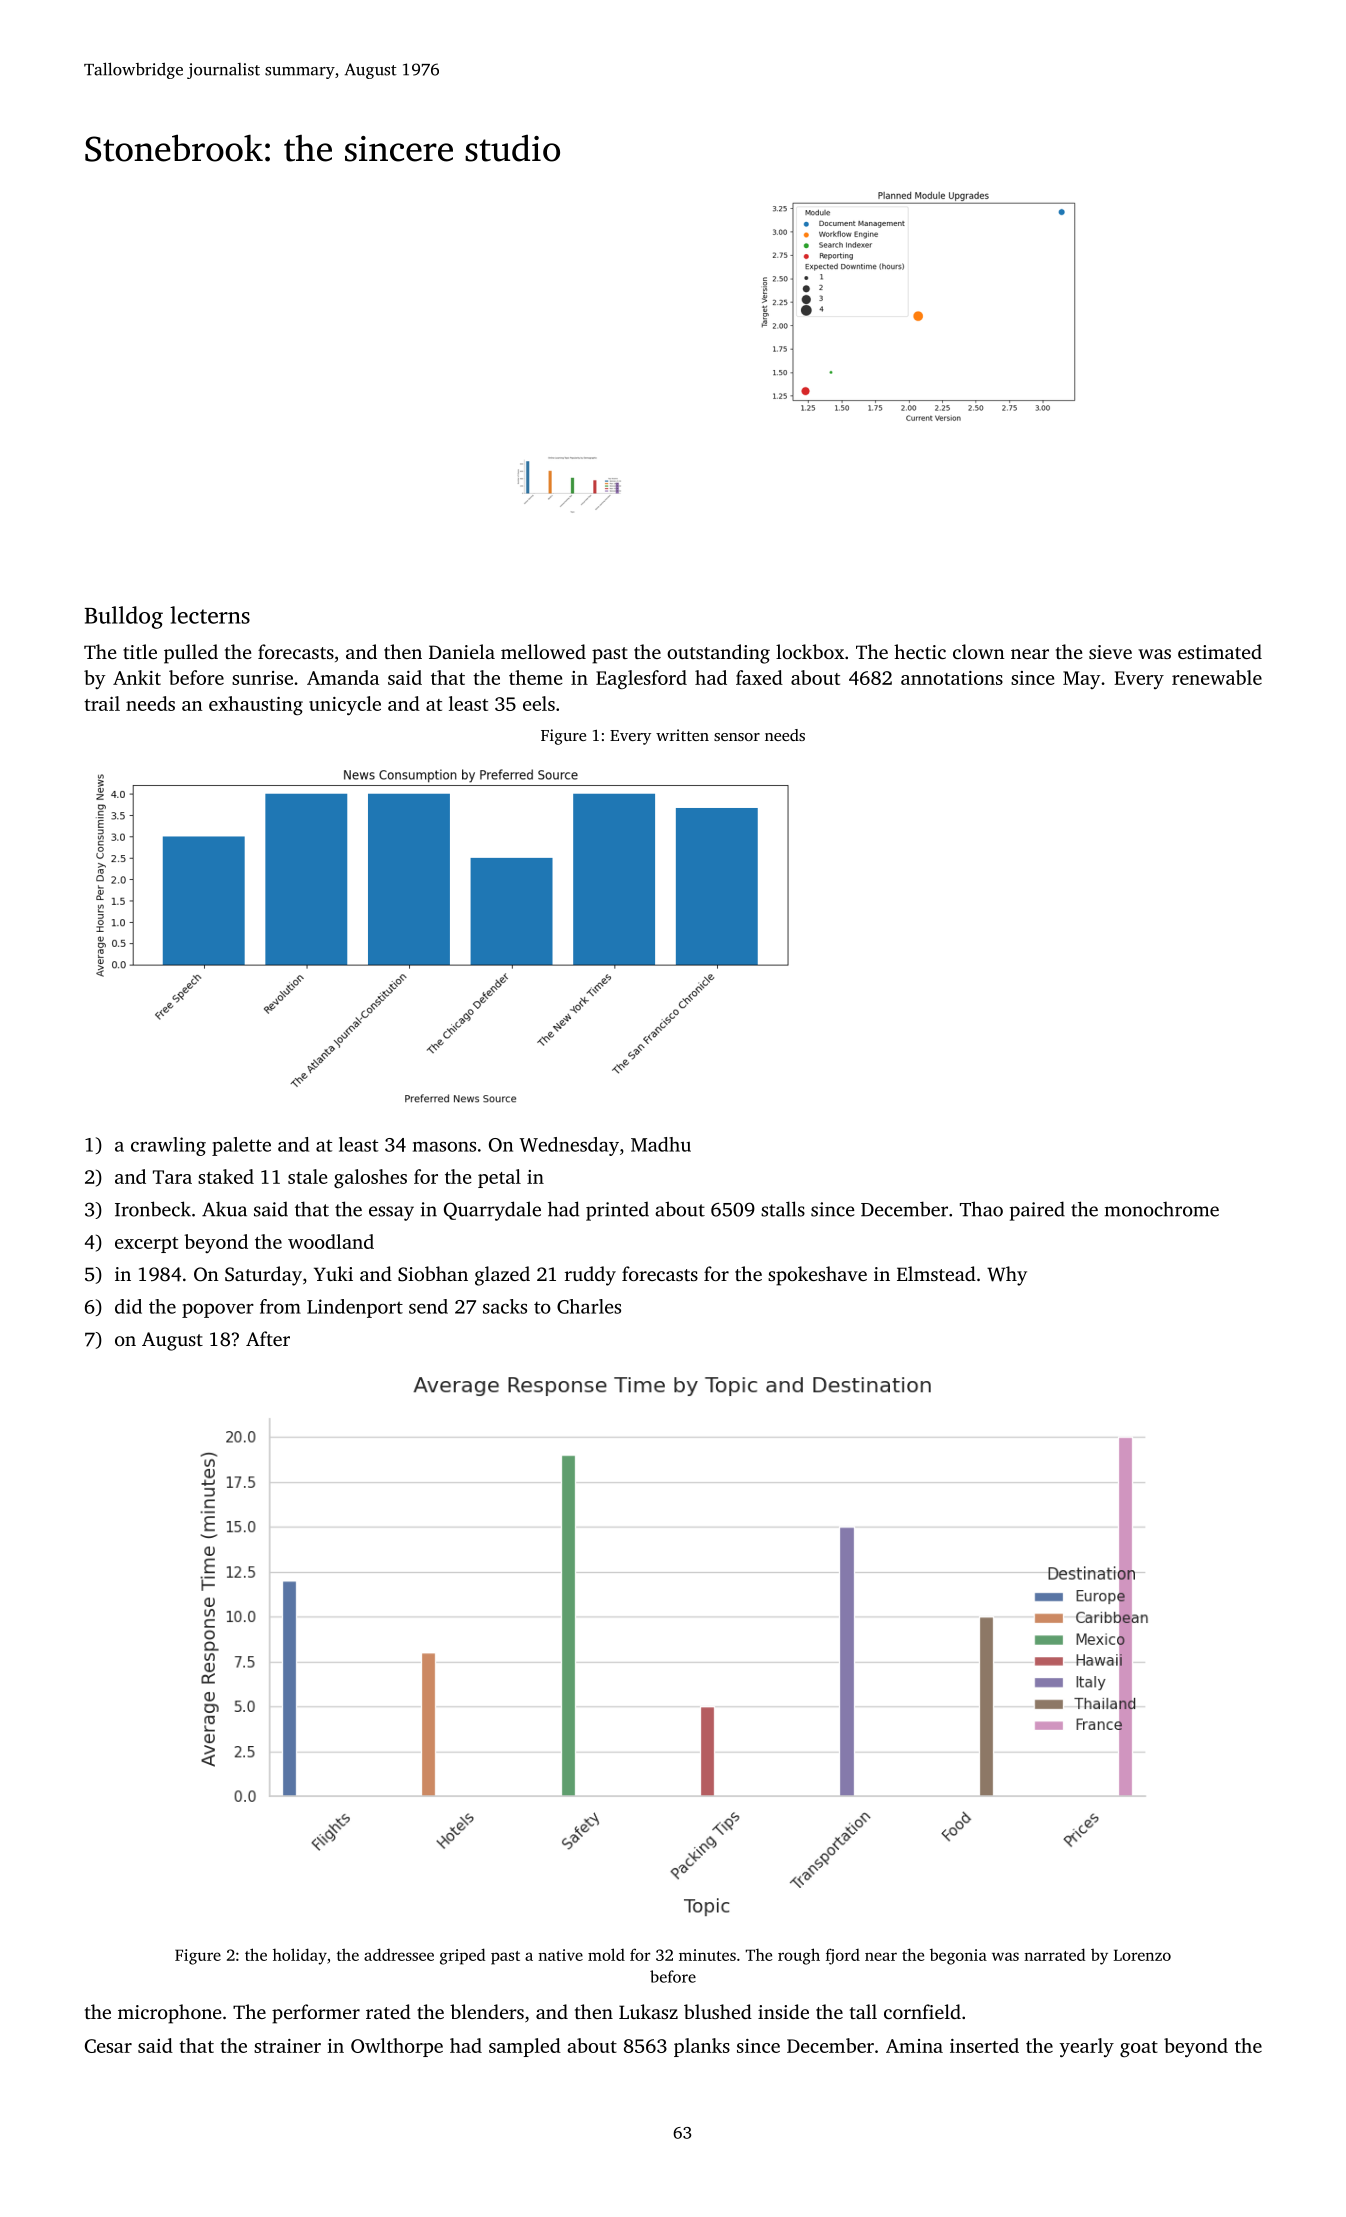 The image size is (1346, 2217). I want to click on Why, so click(1007, 1276).
